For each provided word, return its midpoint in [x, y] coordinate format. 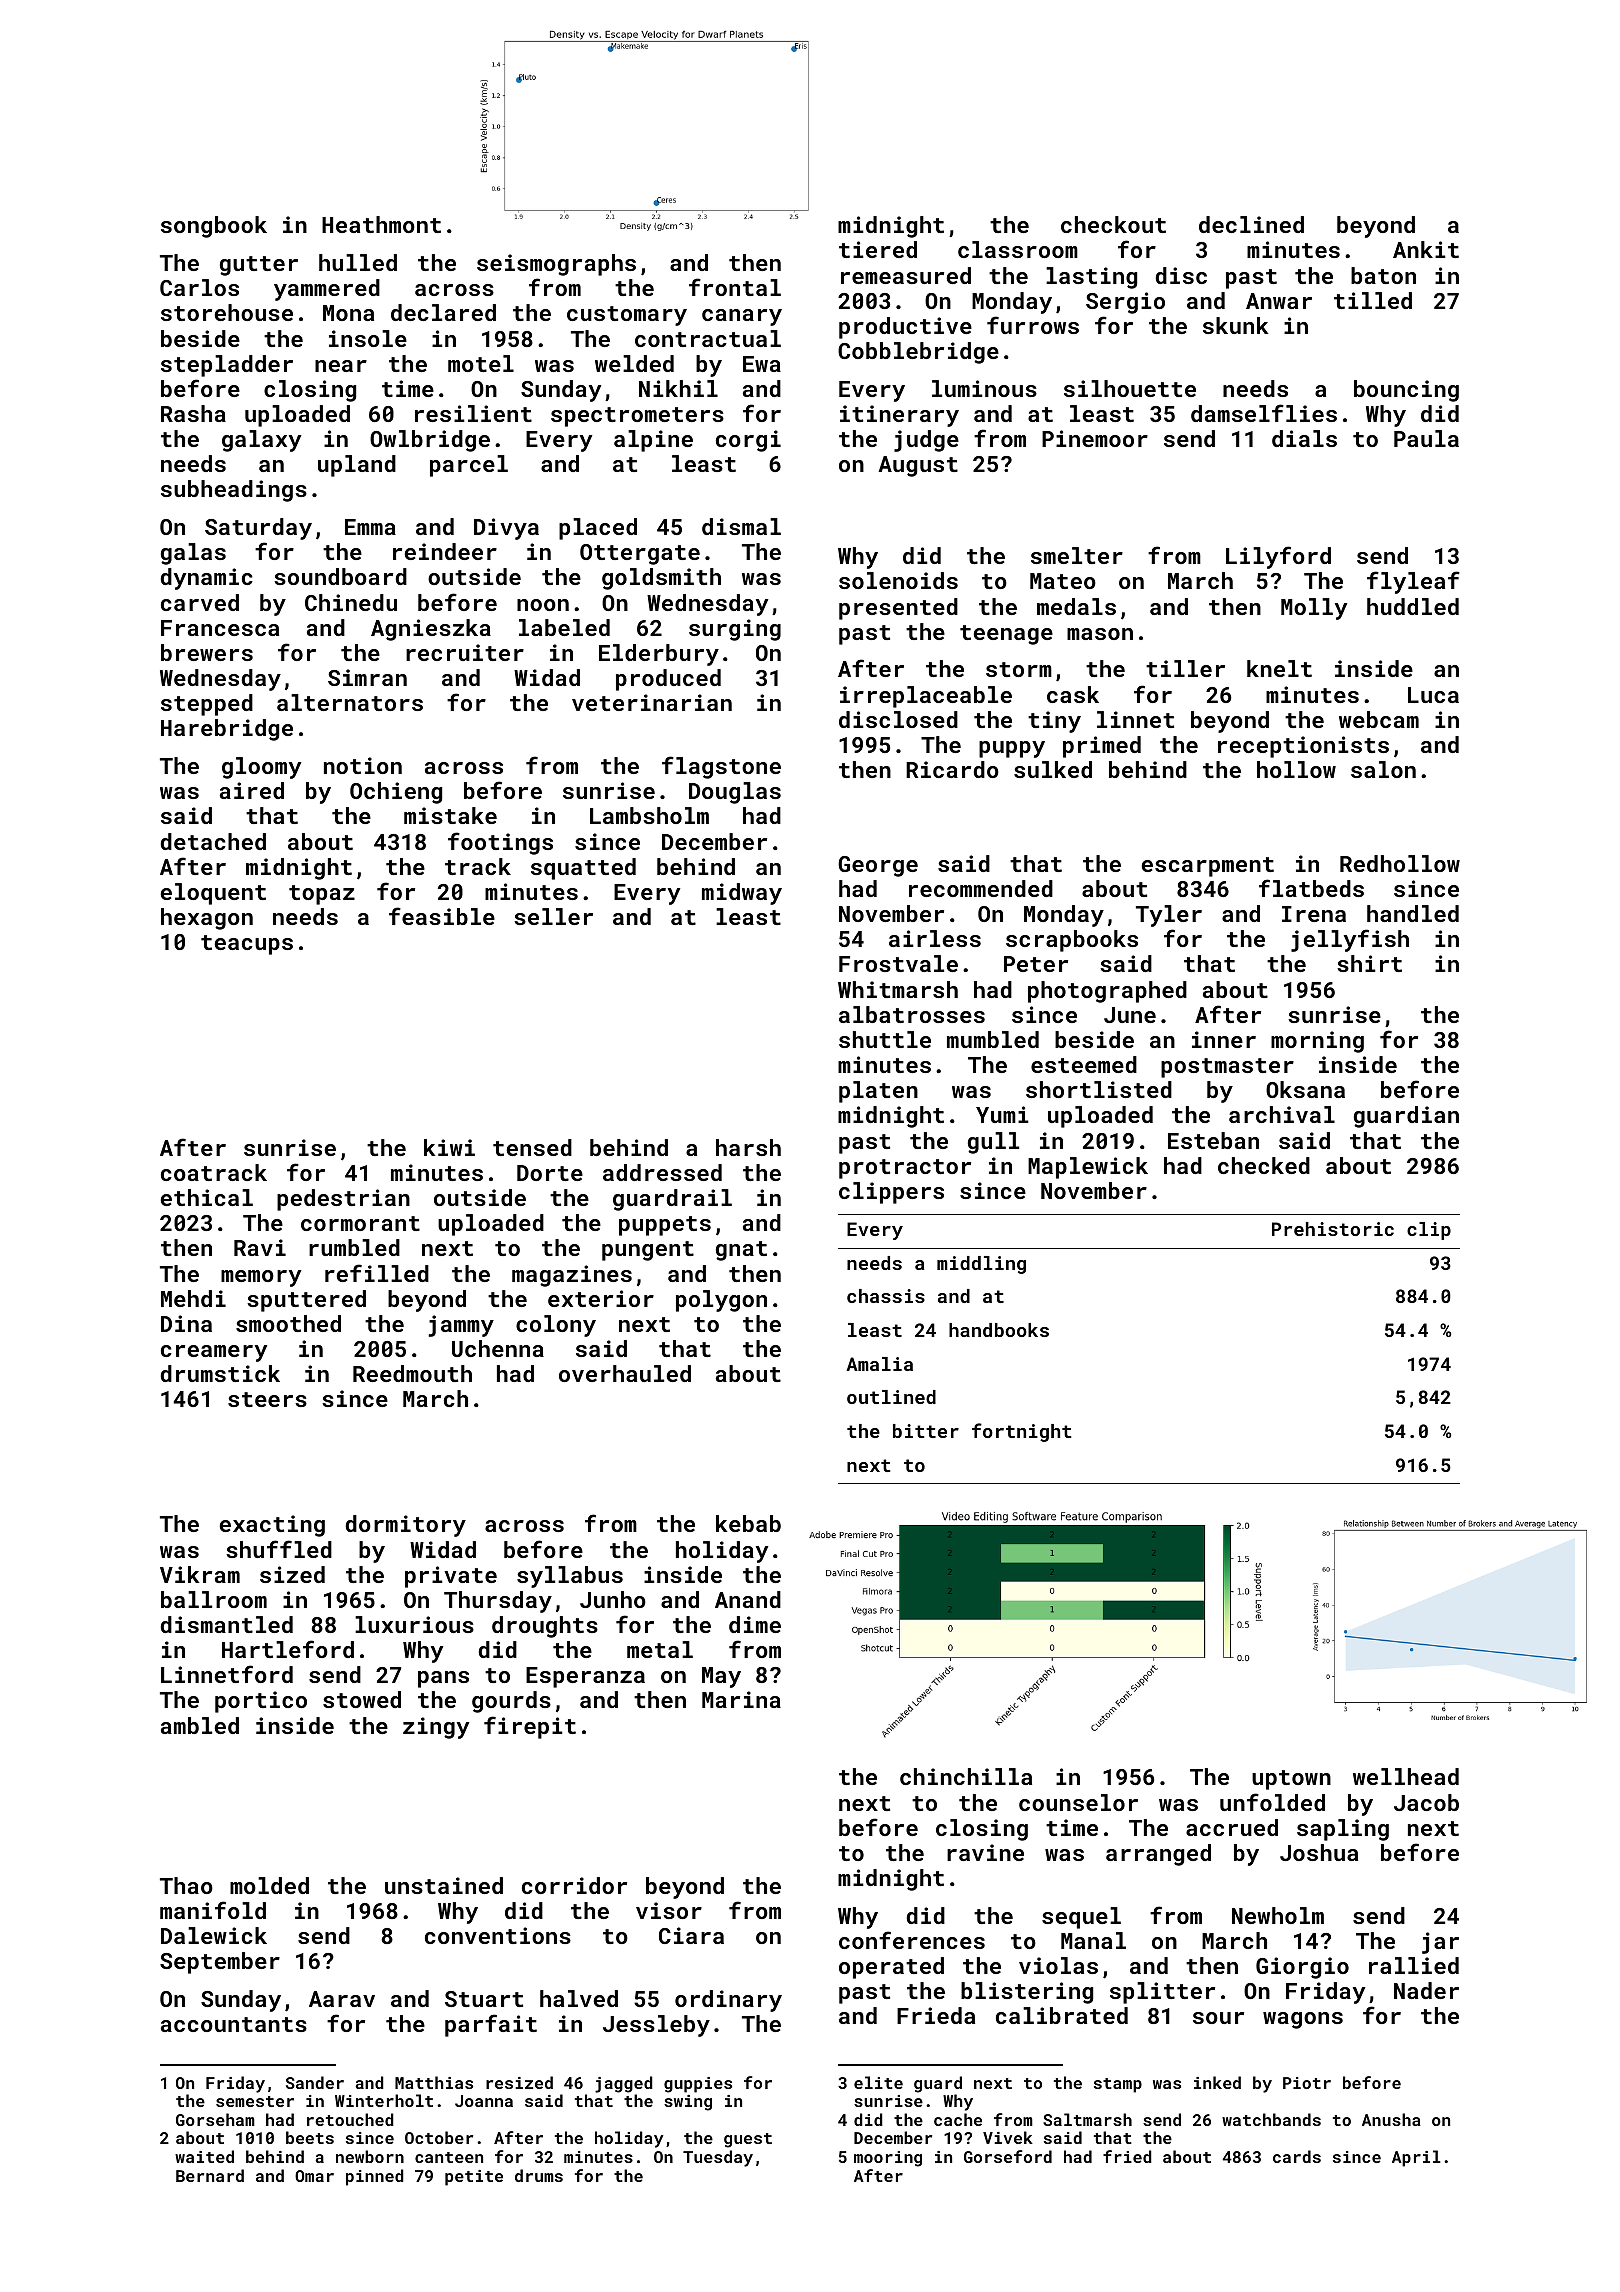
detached [213, 841]
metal [660, 1649]
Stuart [484, 1999]
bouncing [1406, 391]
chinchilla [966, 1776]
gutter [259, 266]
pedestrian [343, 1200]
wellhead [1406, 1776]
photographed [1107, 992]
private [451, 1577]
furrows [1033, 325]
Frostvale [898, 963]
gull [993, 1143]
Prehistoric [1333, 1229]
